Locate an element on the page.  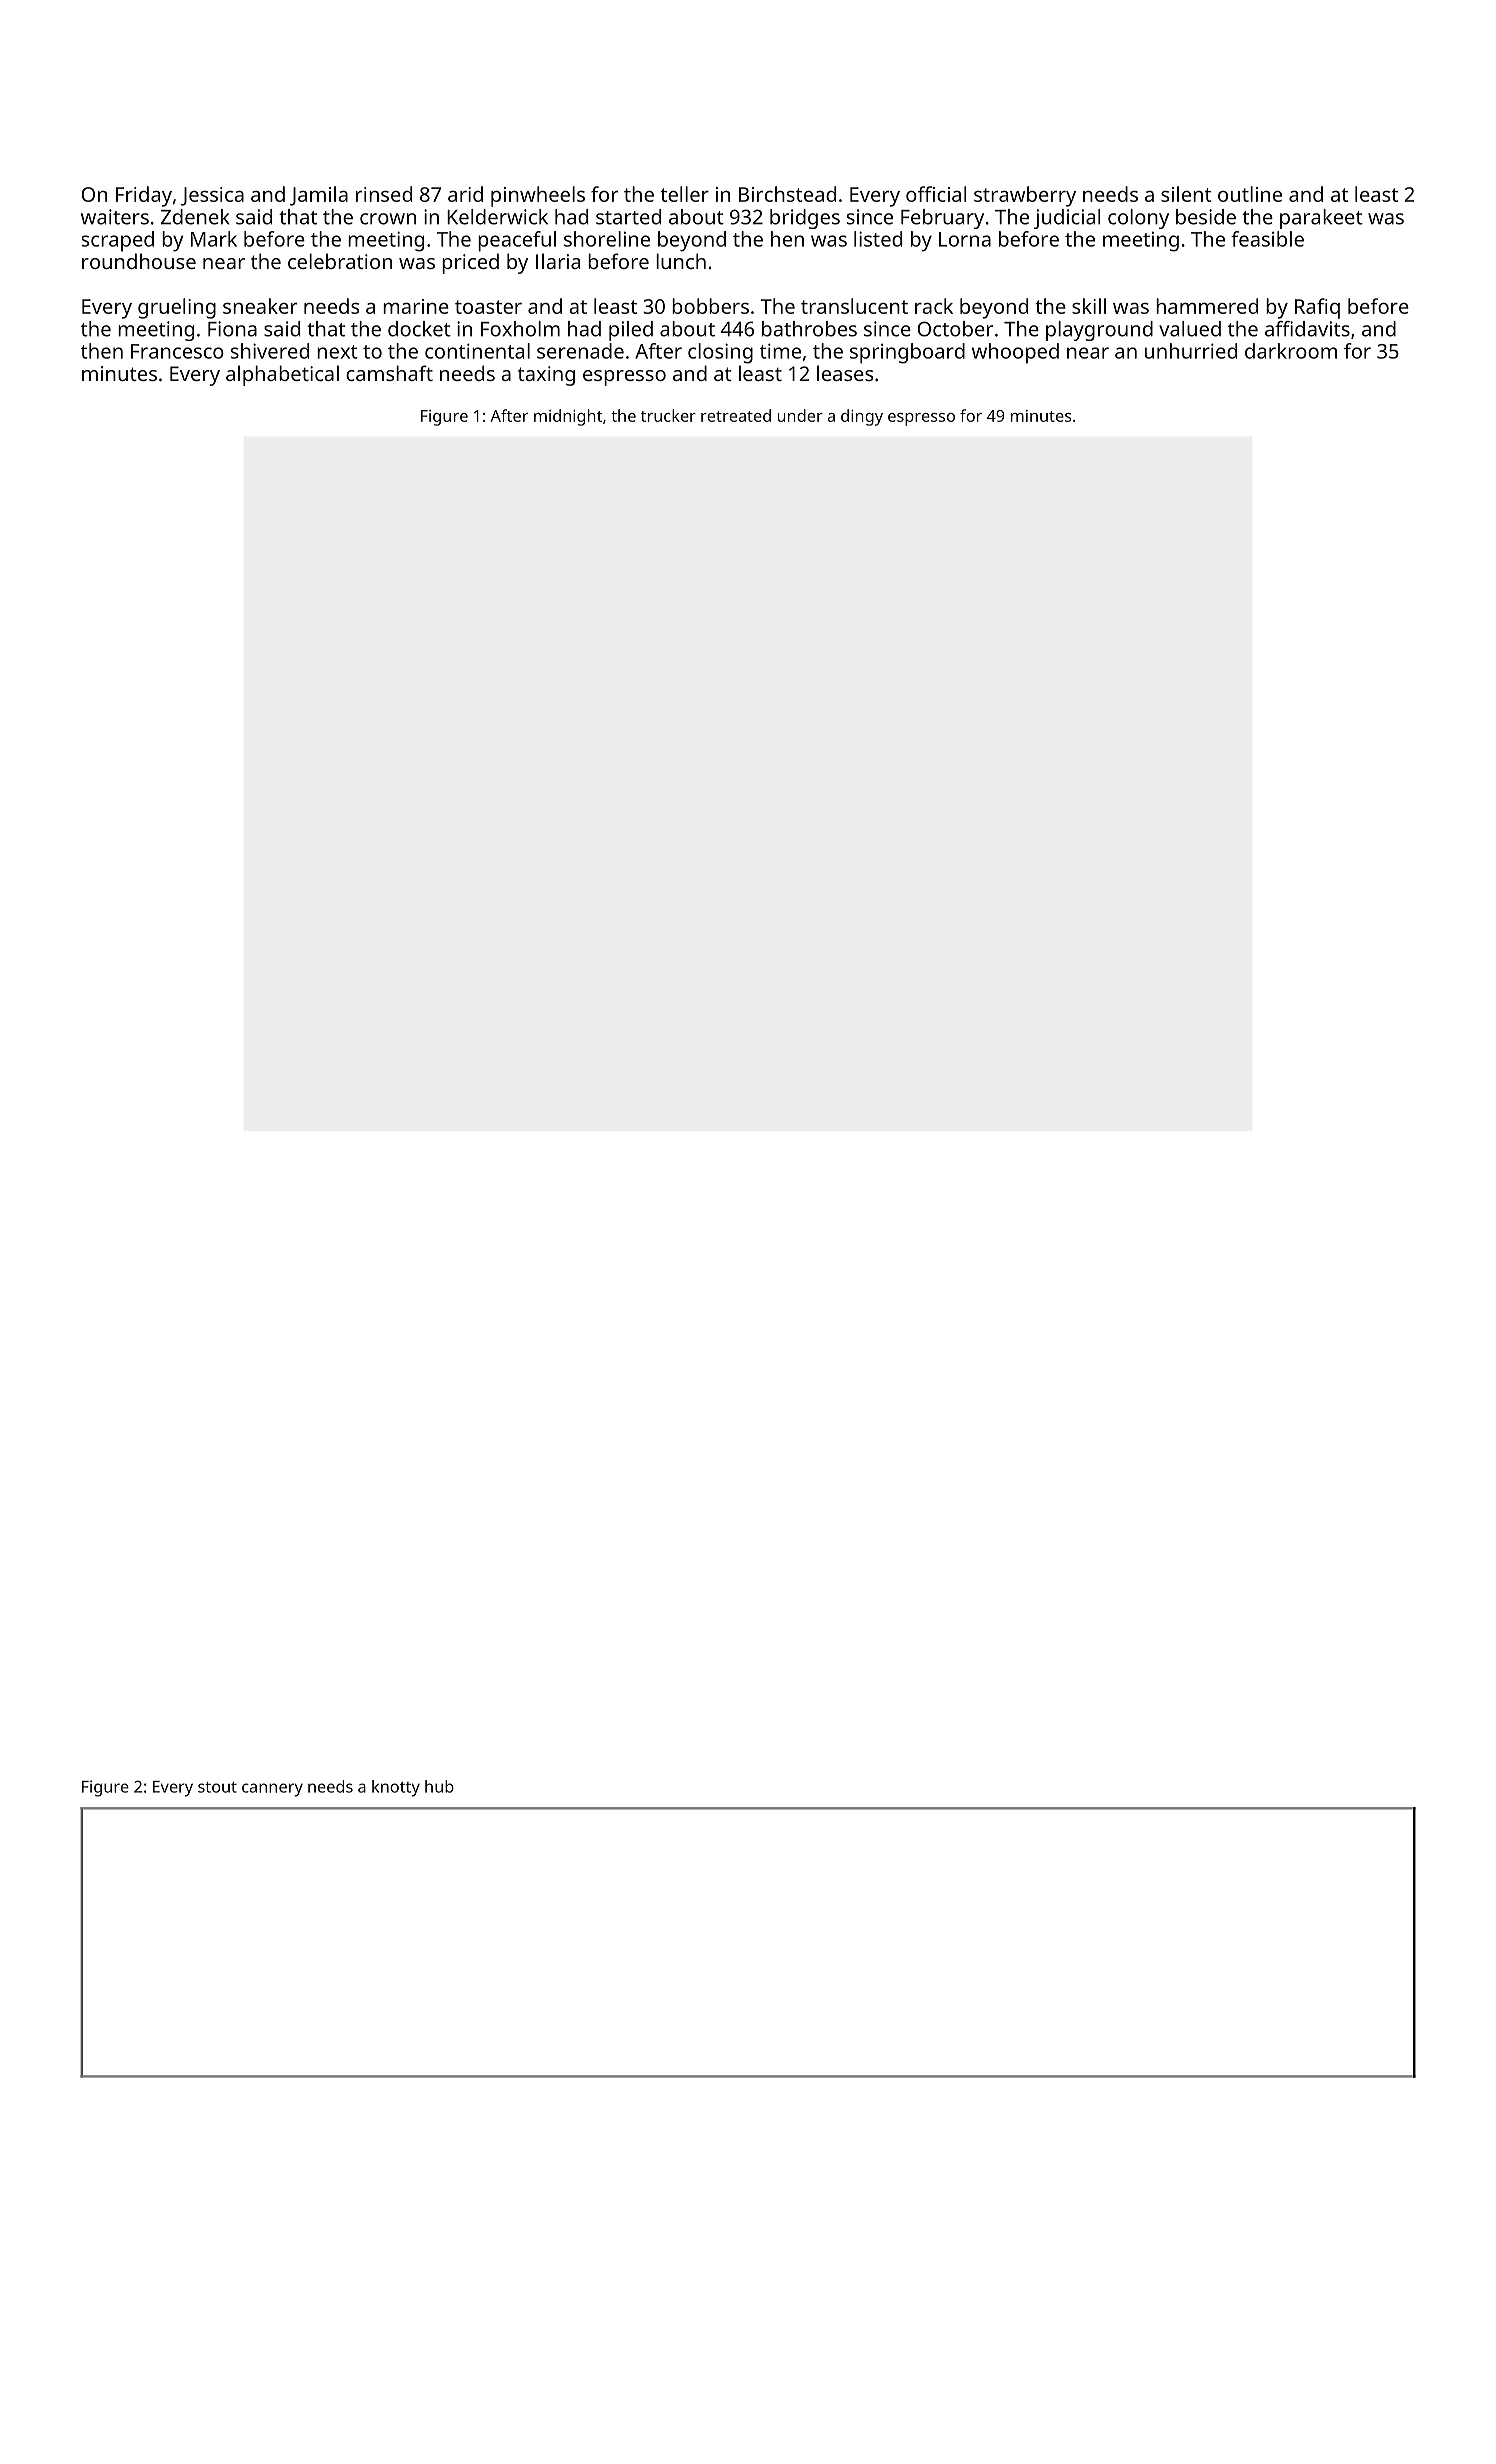
silent is located at coordinates (1186, 194).
